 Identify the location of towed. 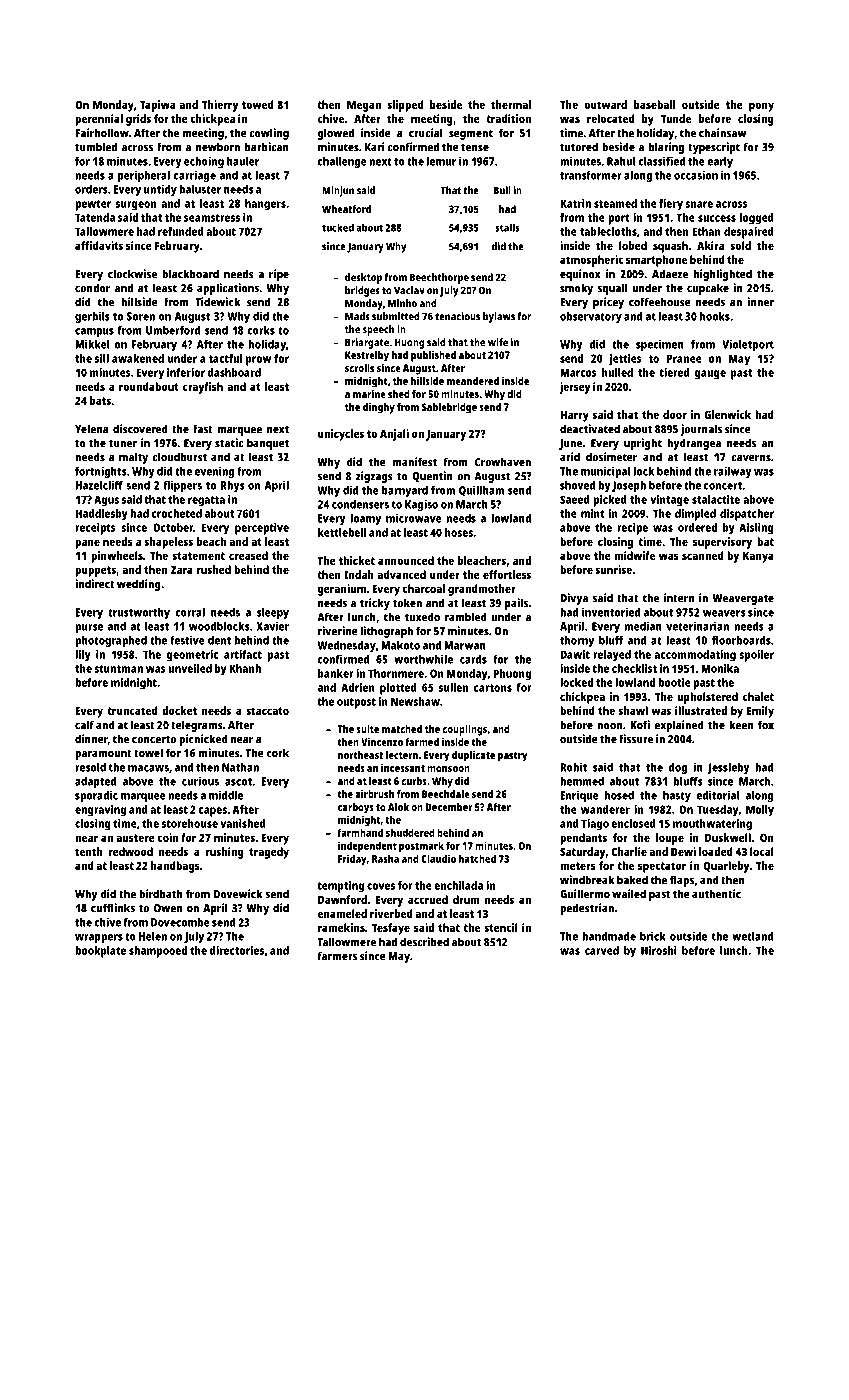
(258, 104).
